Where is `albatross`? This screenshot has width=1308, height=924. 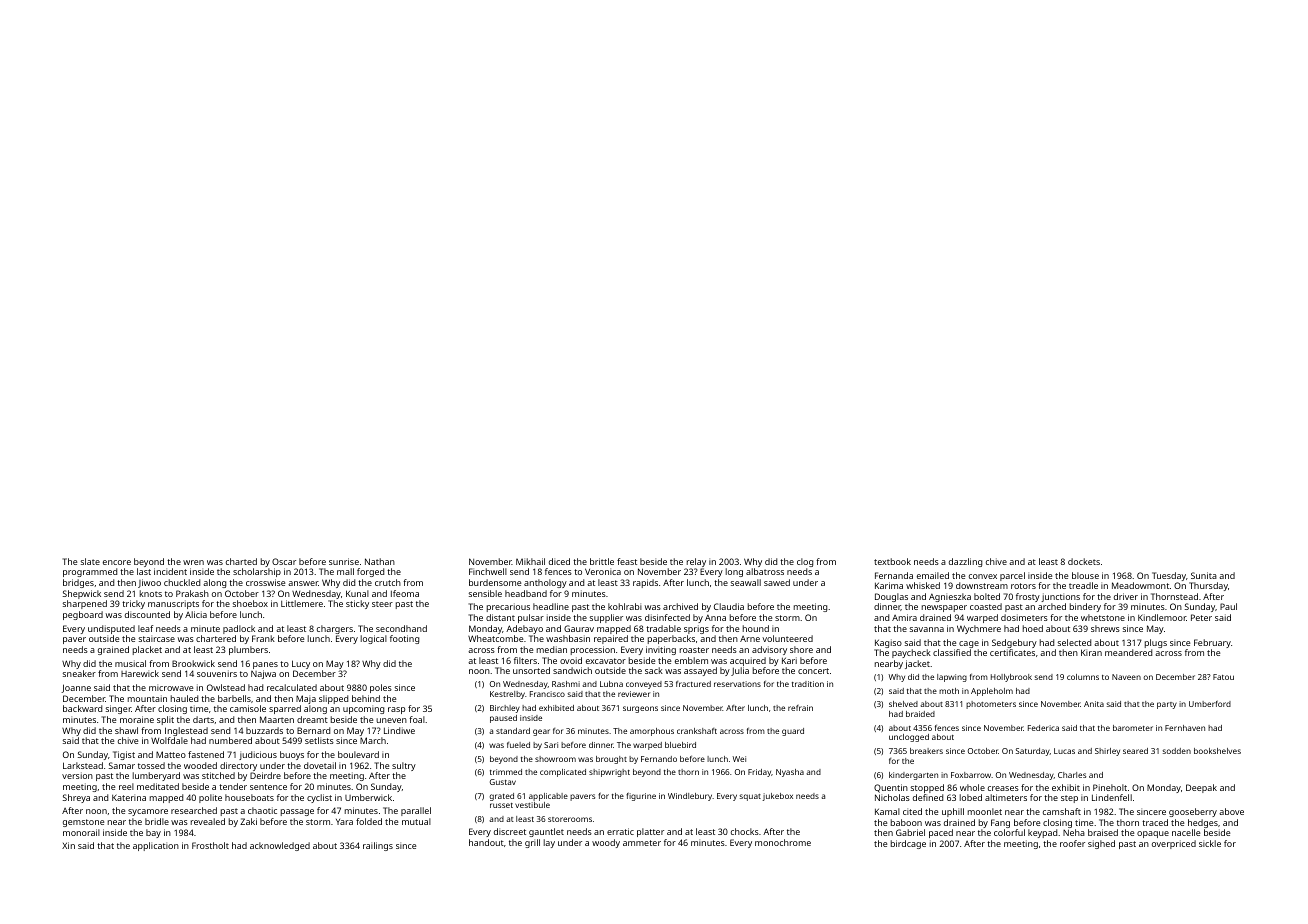 albatross is located at coordinates (765, 571).
